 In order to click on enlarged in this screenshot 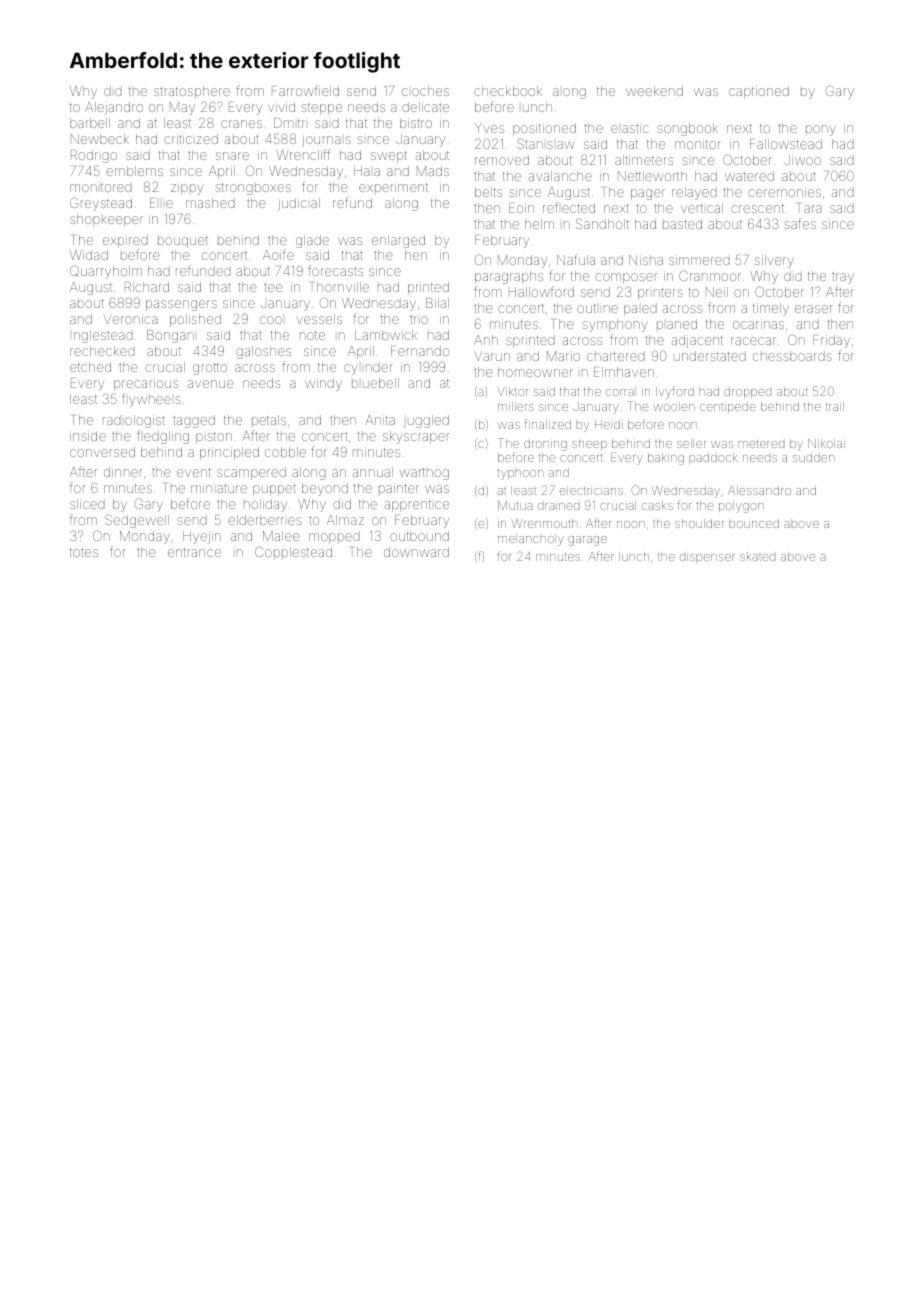, I will do `click(398, 241)`.
